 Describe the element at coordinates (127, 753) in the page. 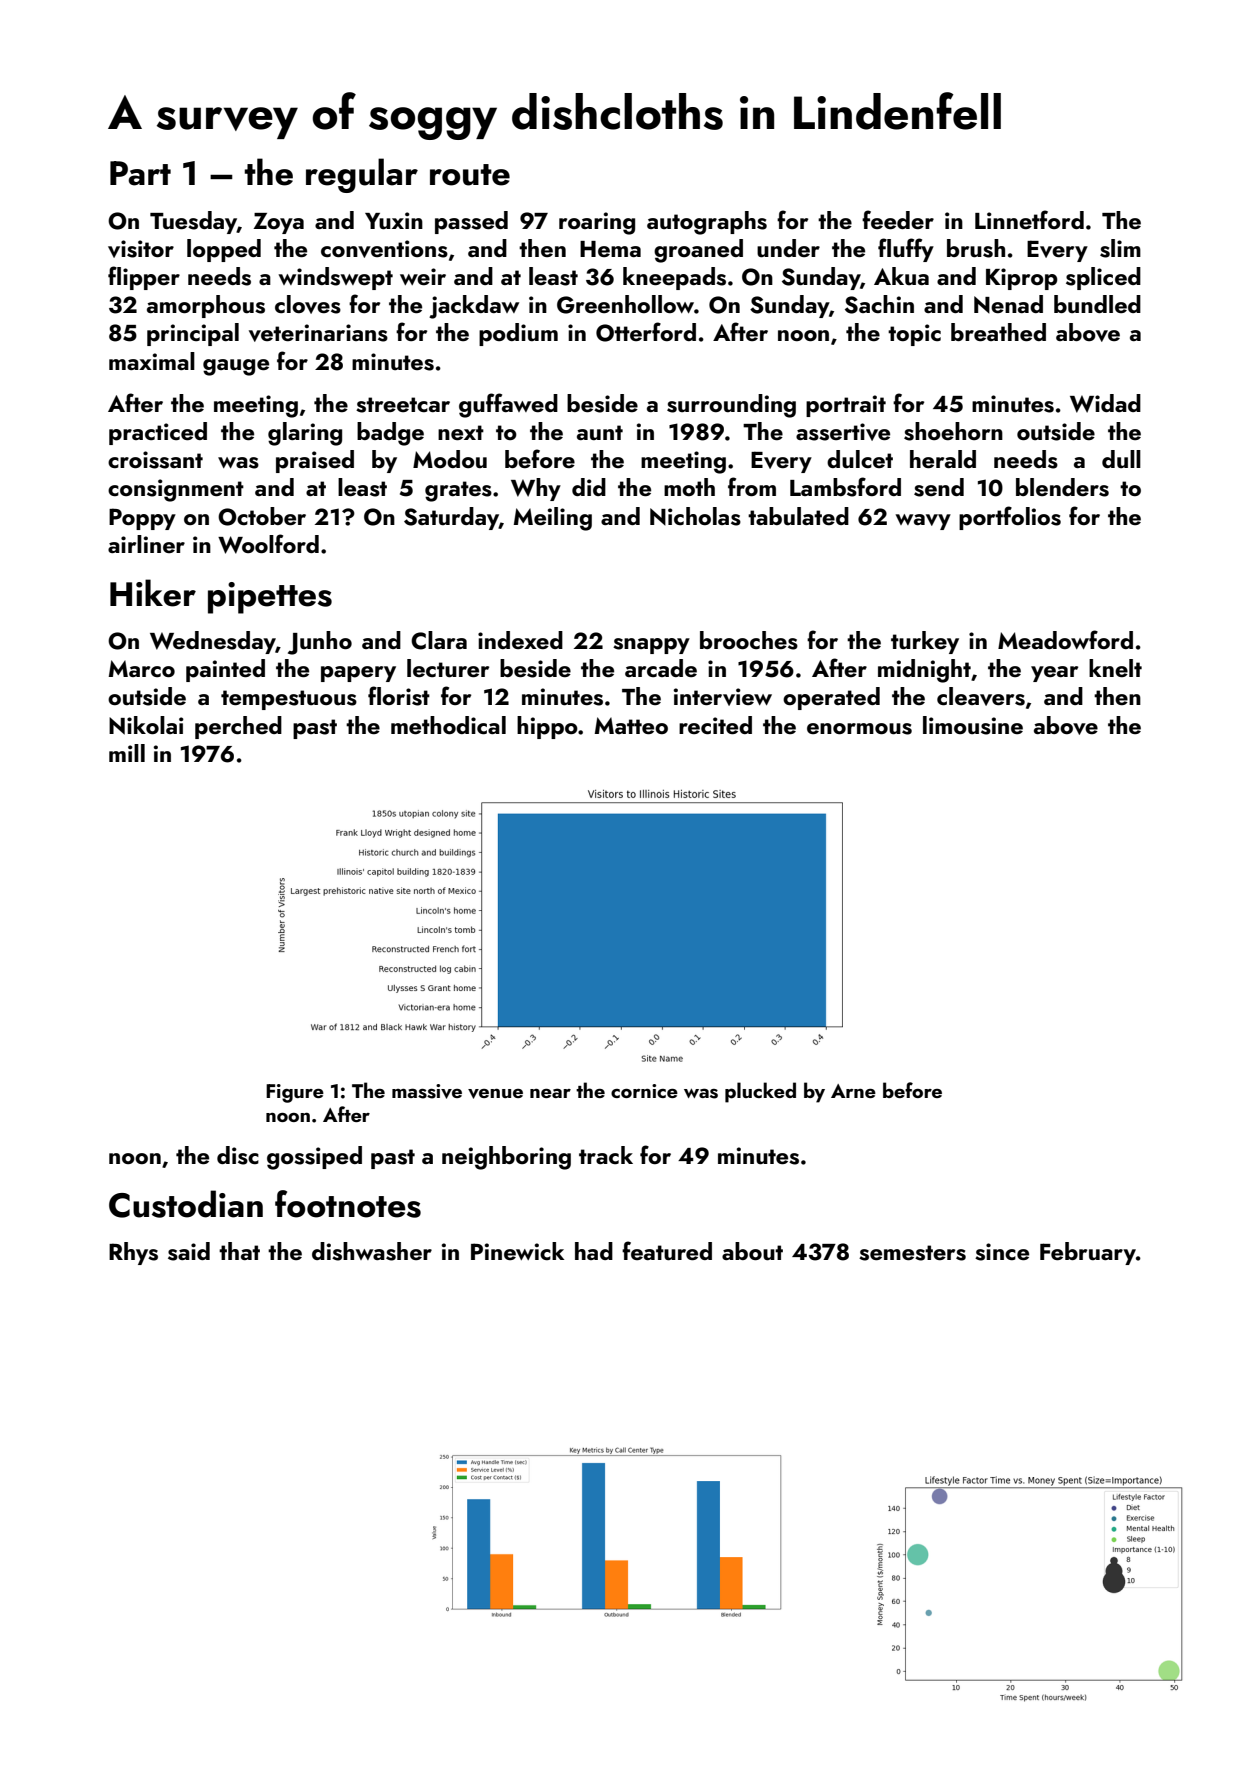

I see `mill` at that location.
